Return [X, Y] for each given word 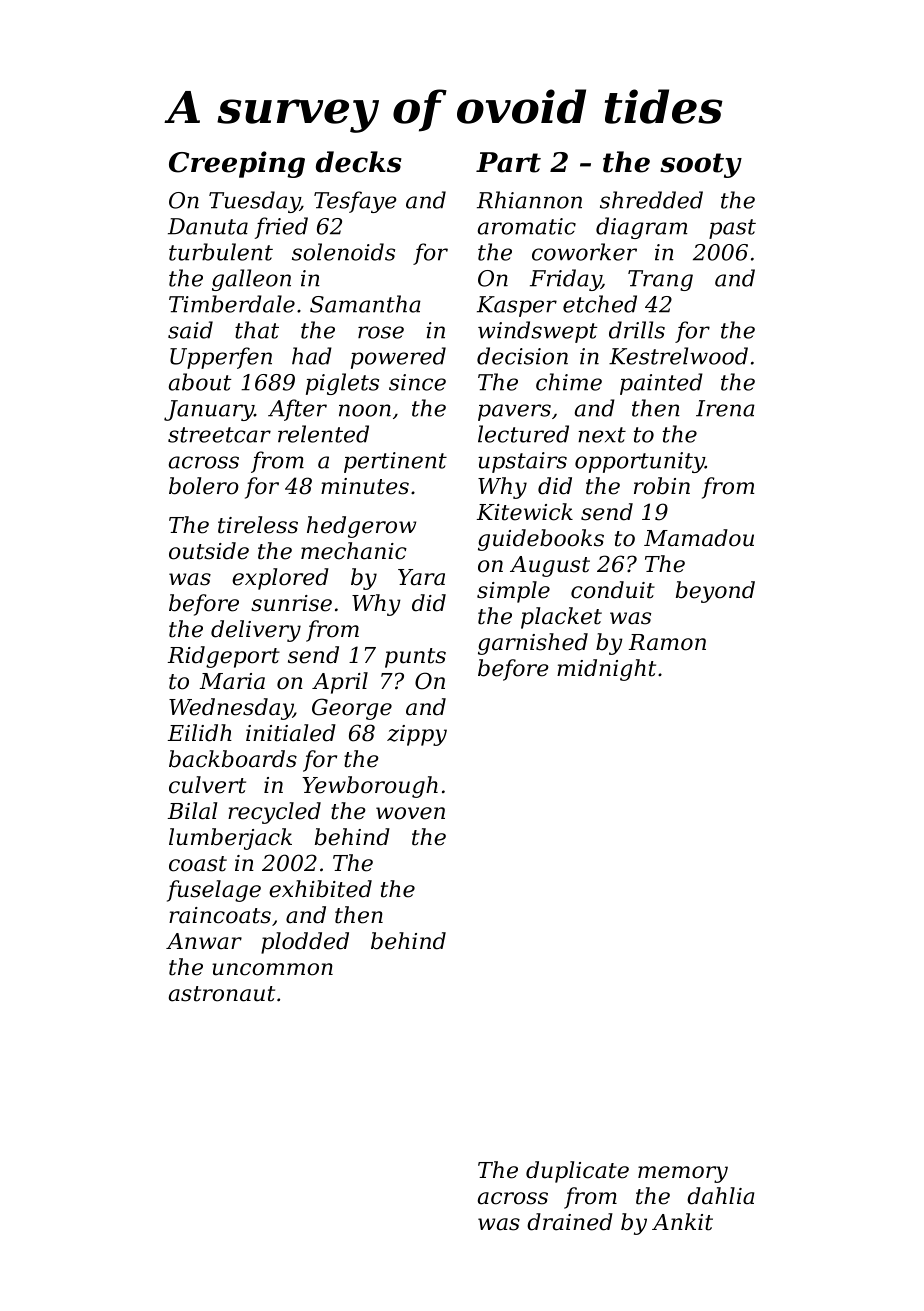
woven [410, 813]
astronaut [222, 994]
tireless [258, 525]
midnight [606, 670]
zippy [417, 735]
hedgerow [361, 527]
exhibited [320, 889]
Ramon [667, 642]
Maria [232, 681]
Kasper [517, 306]
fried [281, 228]
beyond [715, 592]
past [732, 229]
